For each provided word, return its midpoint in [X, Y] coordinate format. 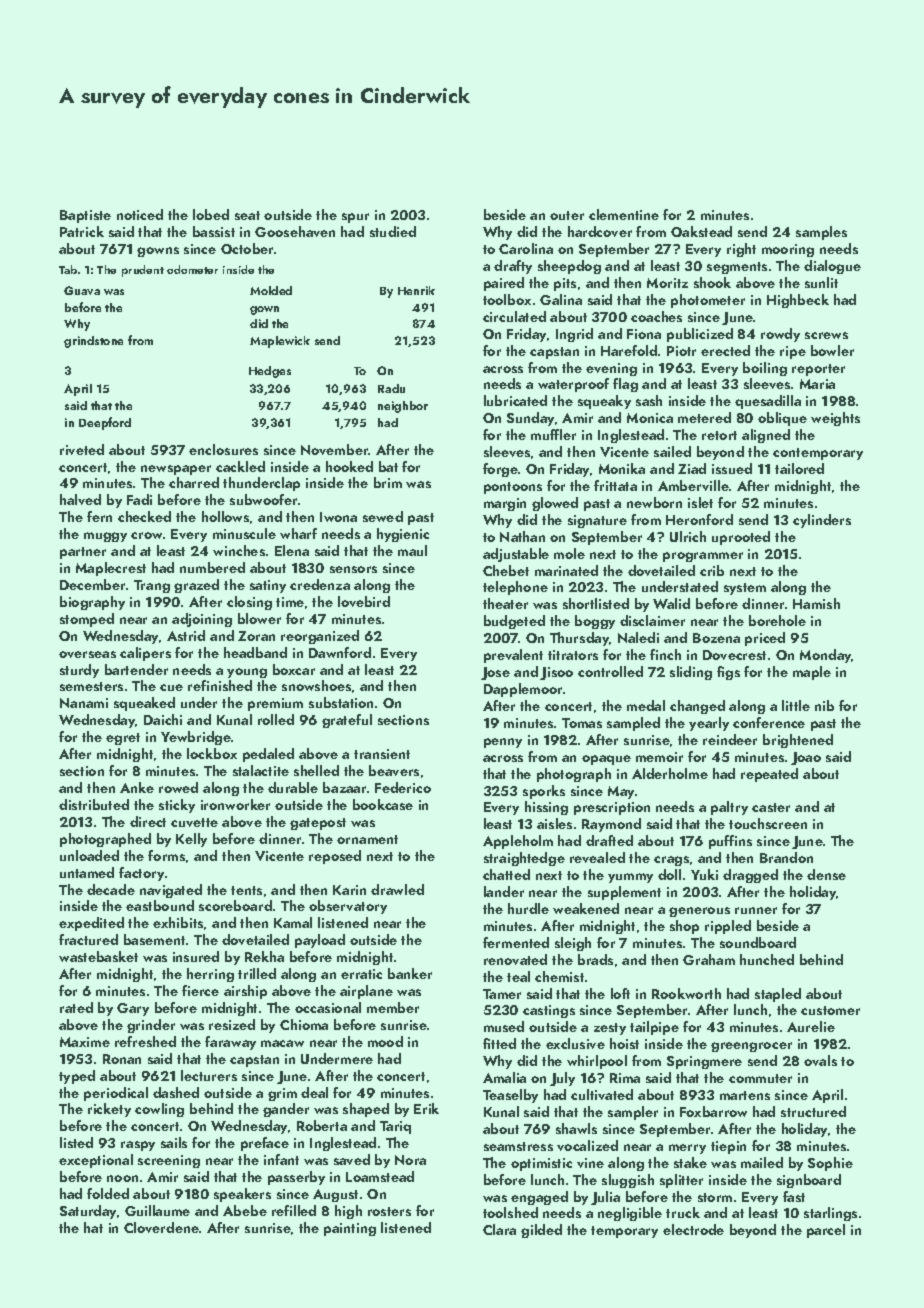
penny [503, 743]
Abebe [245, 1210]
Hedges [270, 372]
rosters [389, 1211]
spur [355, 218]
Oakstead [701, 231]
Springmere [704, 1062]
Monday [826, 656]
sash [649, 400]
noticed [140, 214]
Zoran [256, 636]
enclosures [223, 449]
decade [111, 889]
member [393, 1007]
